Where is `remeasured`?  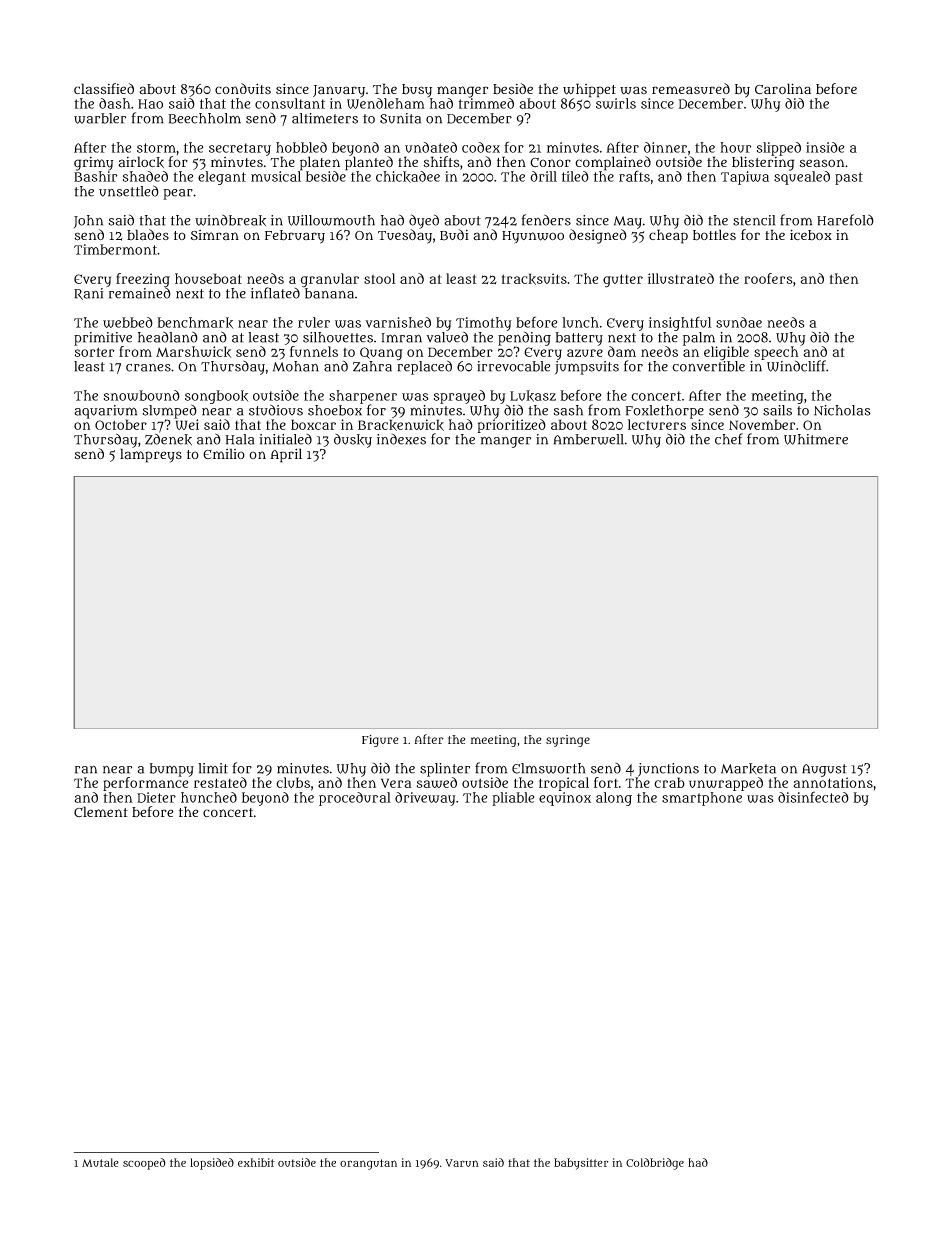 remeasured is located at coordinates (691, 88).
